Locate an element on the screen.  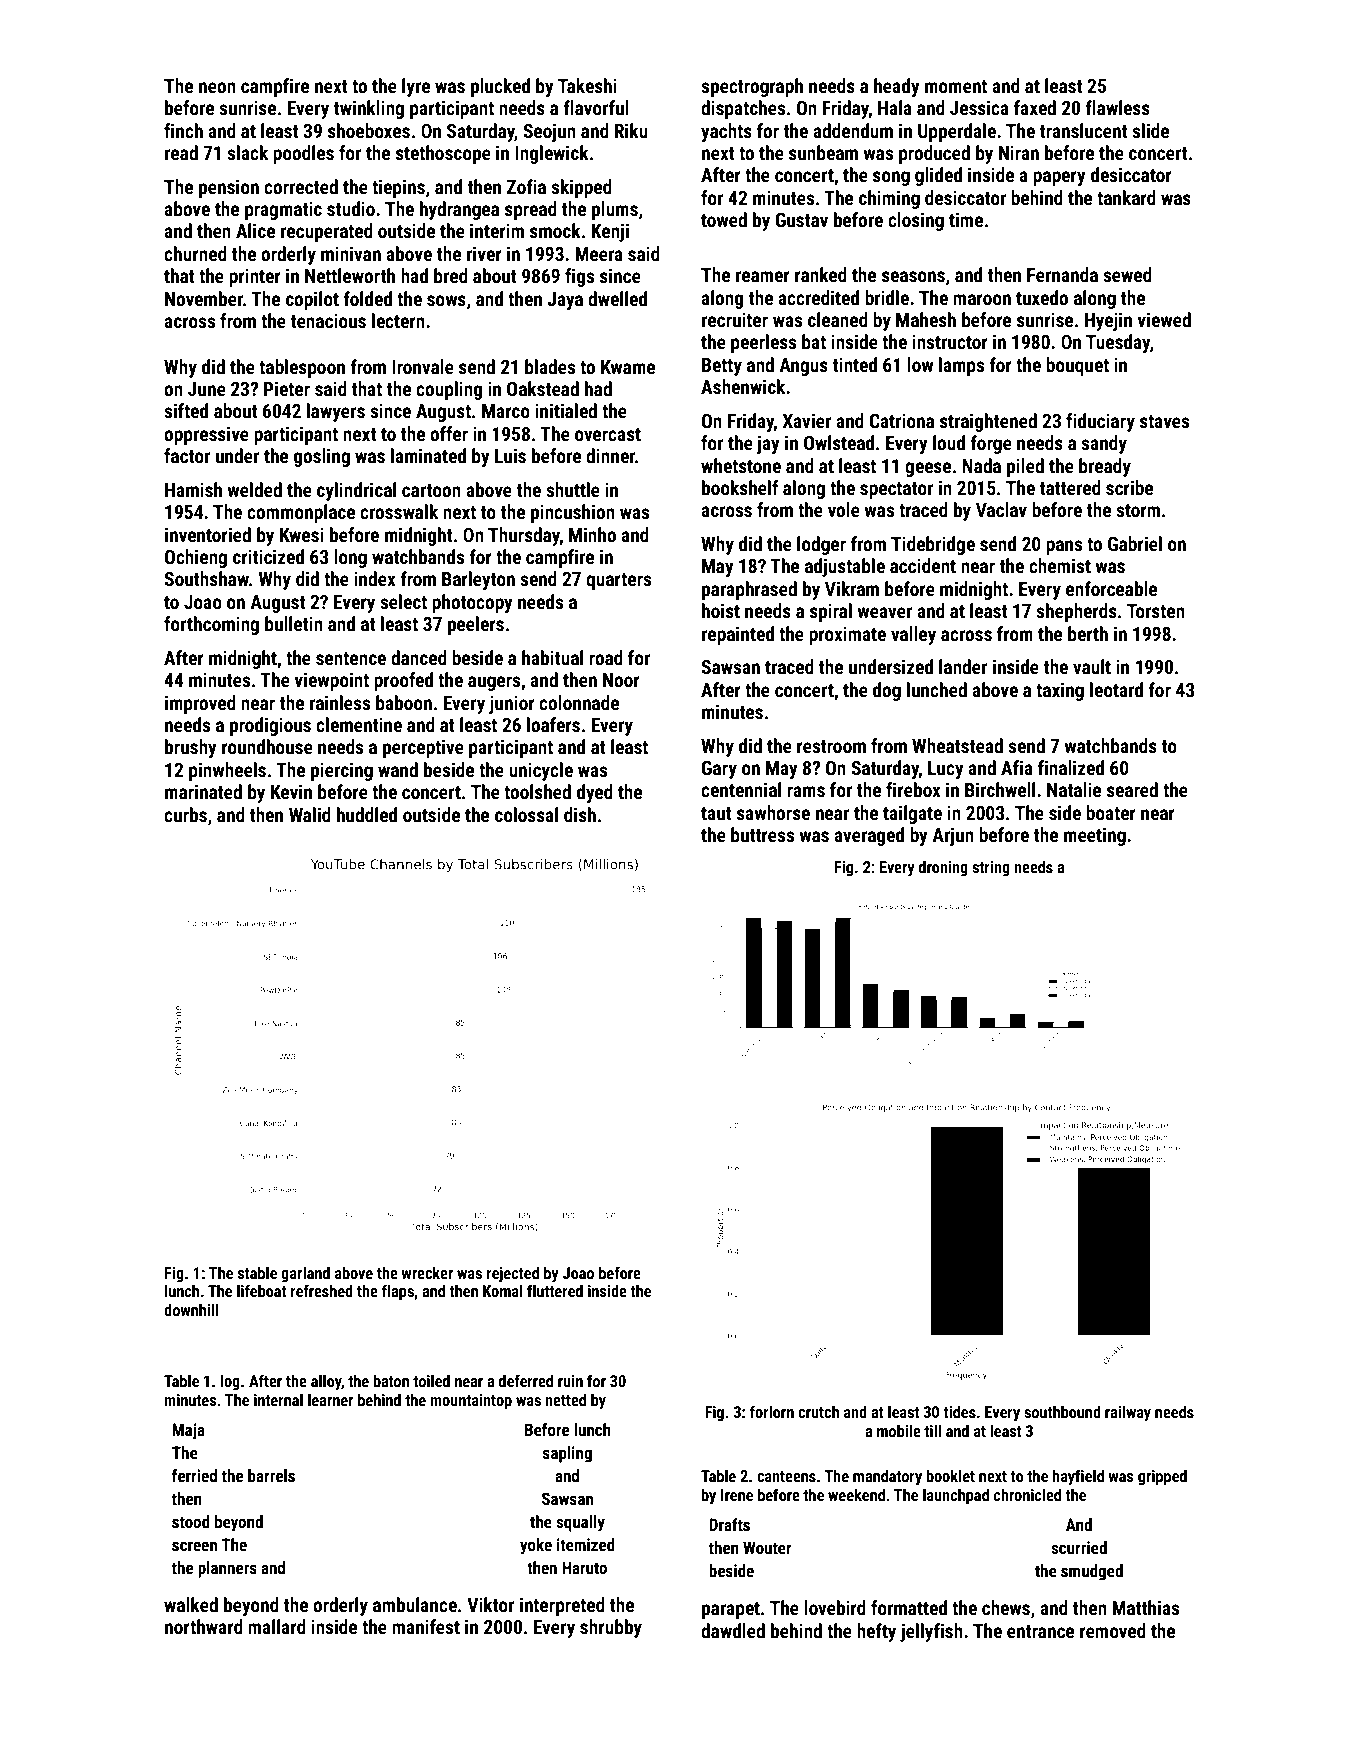
sapling is located at coordinates (567, 1454).
